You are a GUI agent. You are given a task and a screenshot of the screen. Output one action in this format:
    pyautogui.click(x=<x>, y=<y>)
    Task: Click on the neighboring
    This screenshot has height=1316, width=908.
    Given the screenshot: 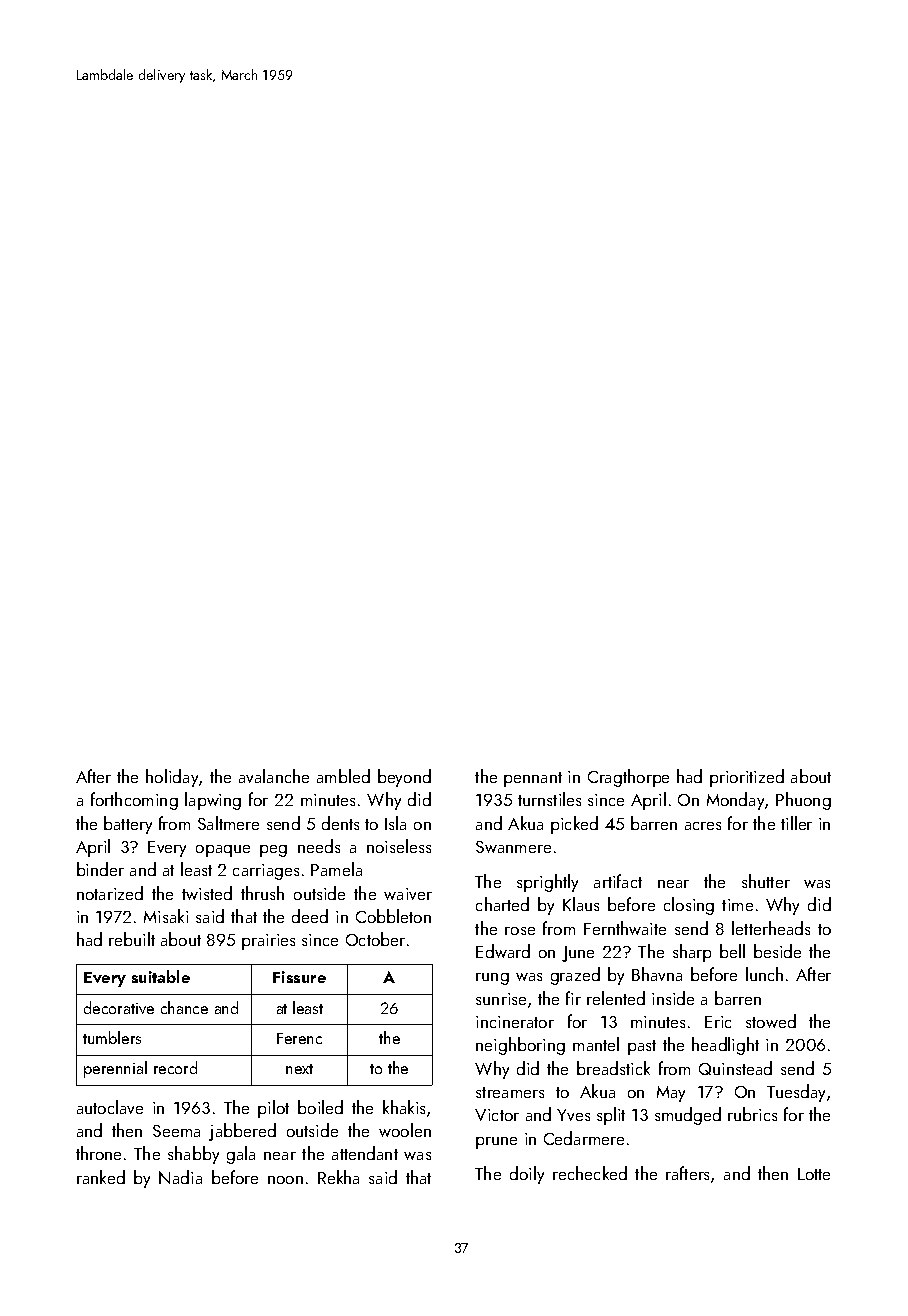 What is the action you would take?
    pyautogui.click(x=520, y=1046)
